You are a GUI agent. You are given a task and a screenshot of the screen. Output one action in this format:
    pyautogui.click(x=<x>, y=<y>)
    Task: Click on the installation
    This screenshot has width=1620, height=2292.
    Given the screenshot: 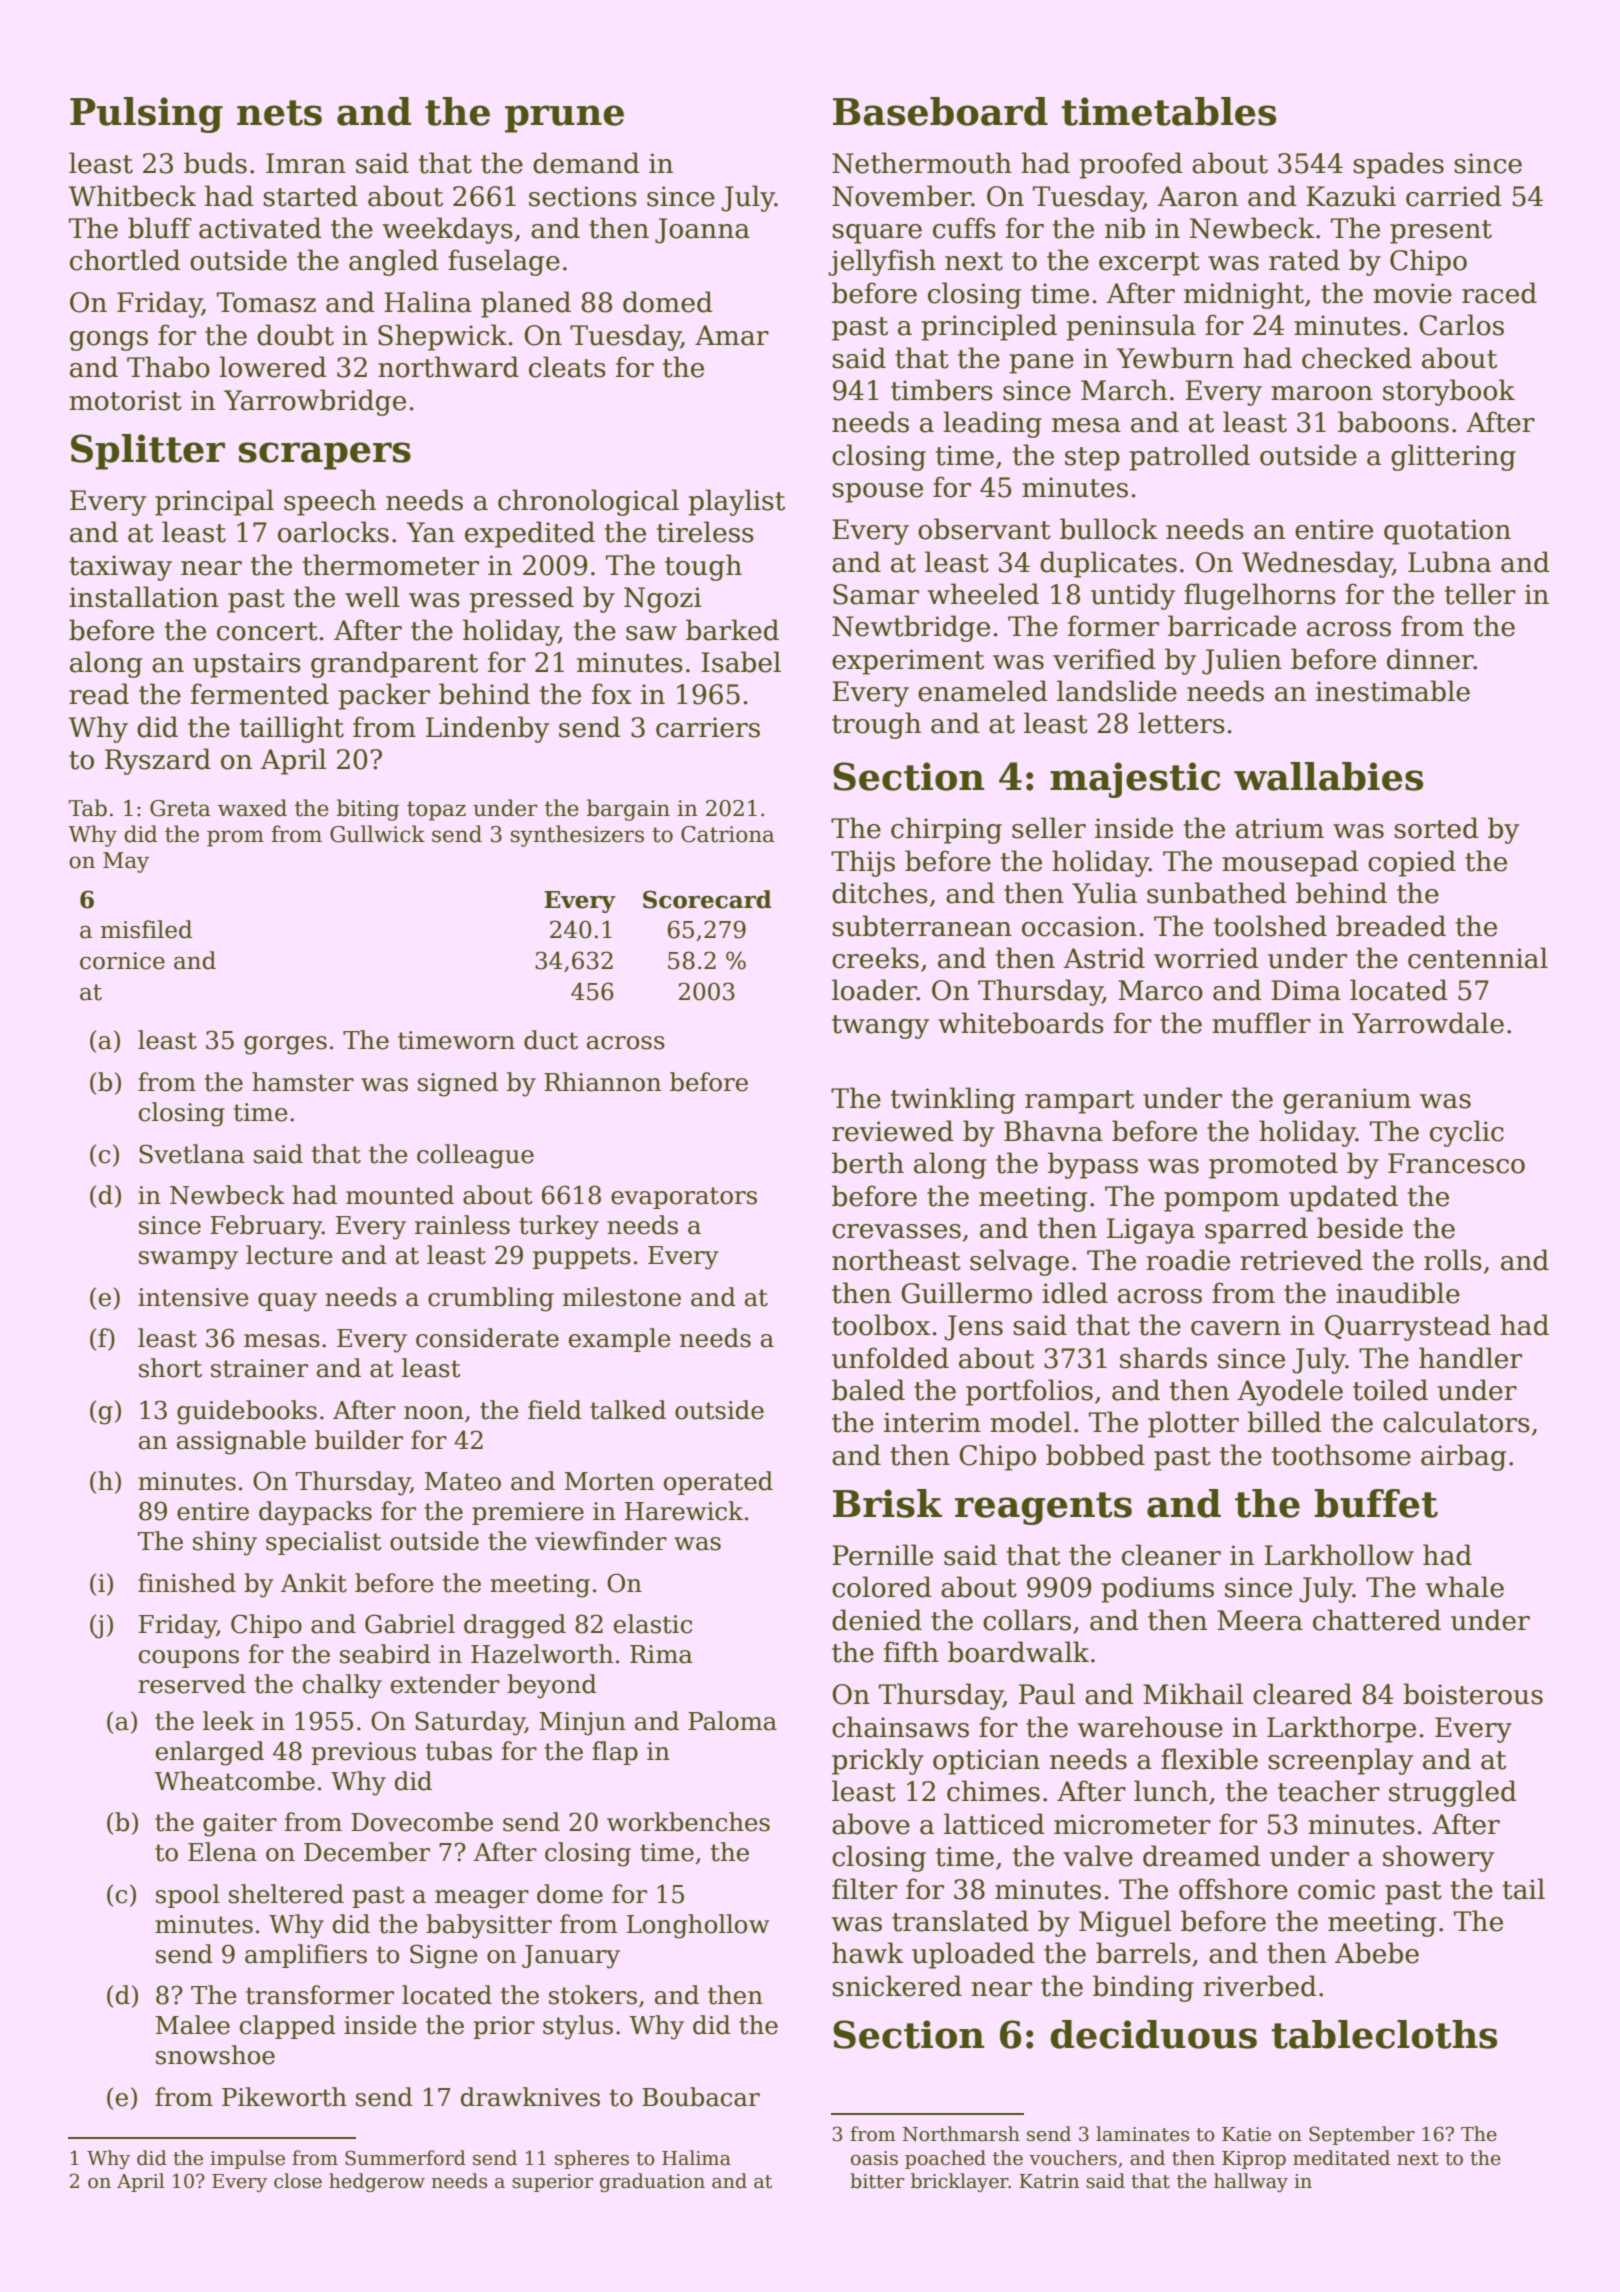 What is the action you would take?
    pyautogui.click(x=144, y=597)
